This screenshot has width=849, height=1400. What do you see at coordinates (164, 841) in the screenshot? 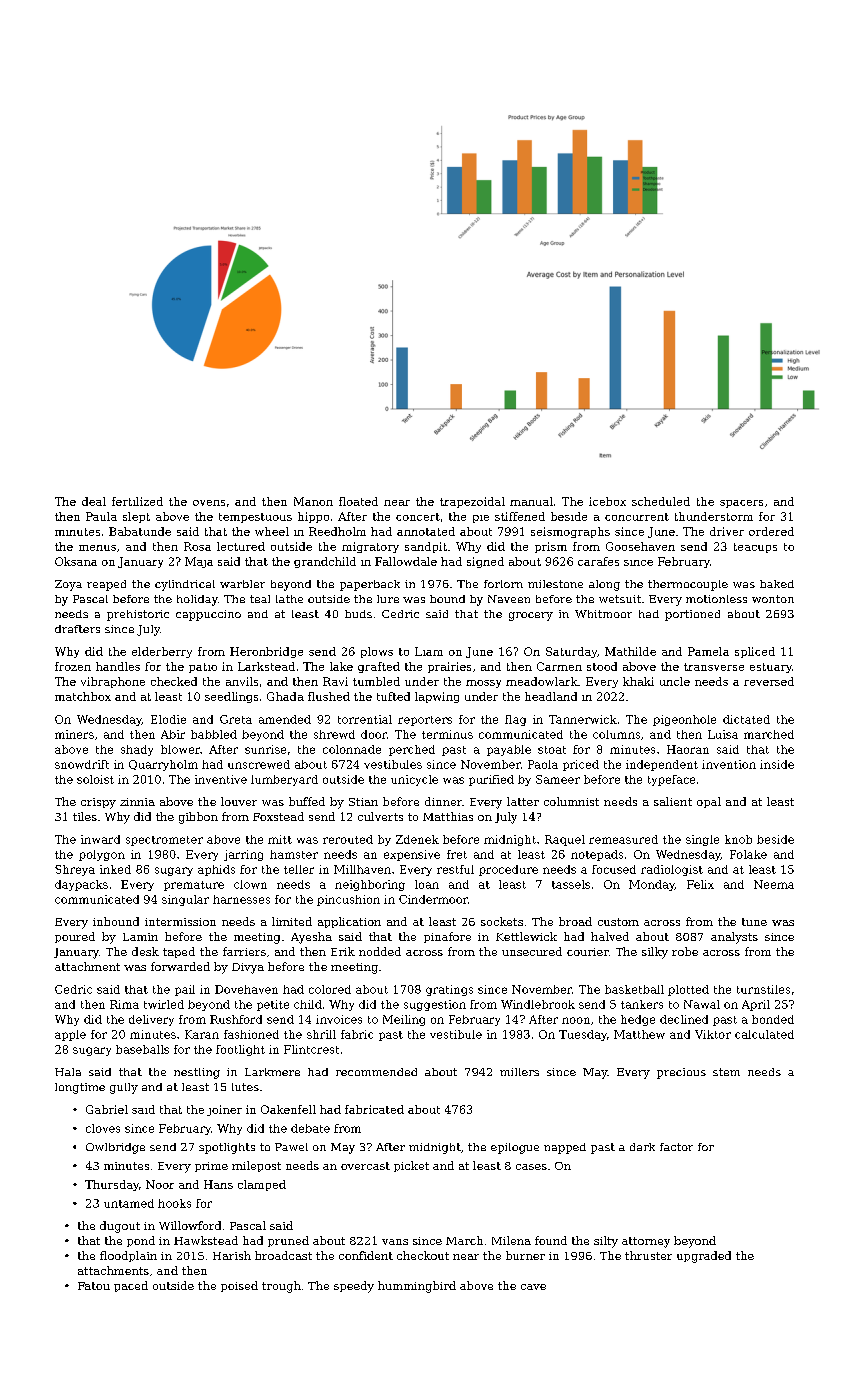
I see `spectrometer` at bounding box center [164, 841].
